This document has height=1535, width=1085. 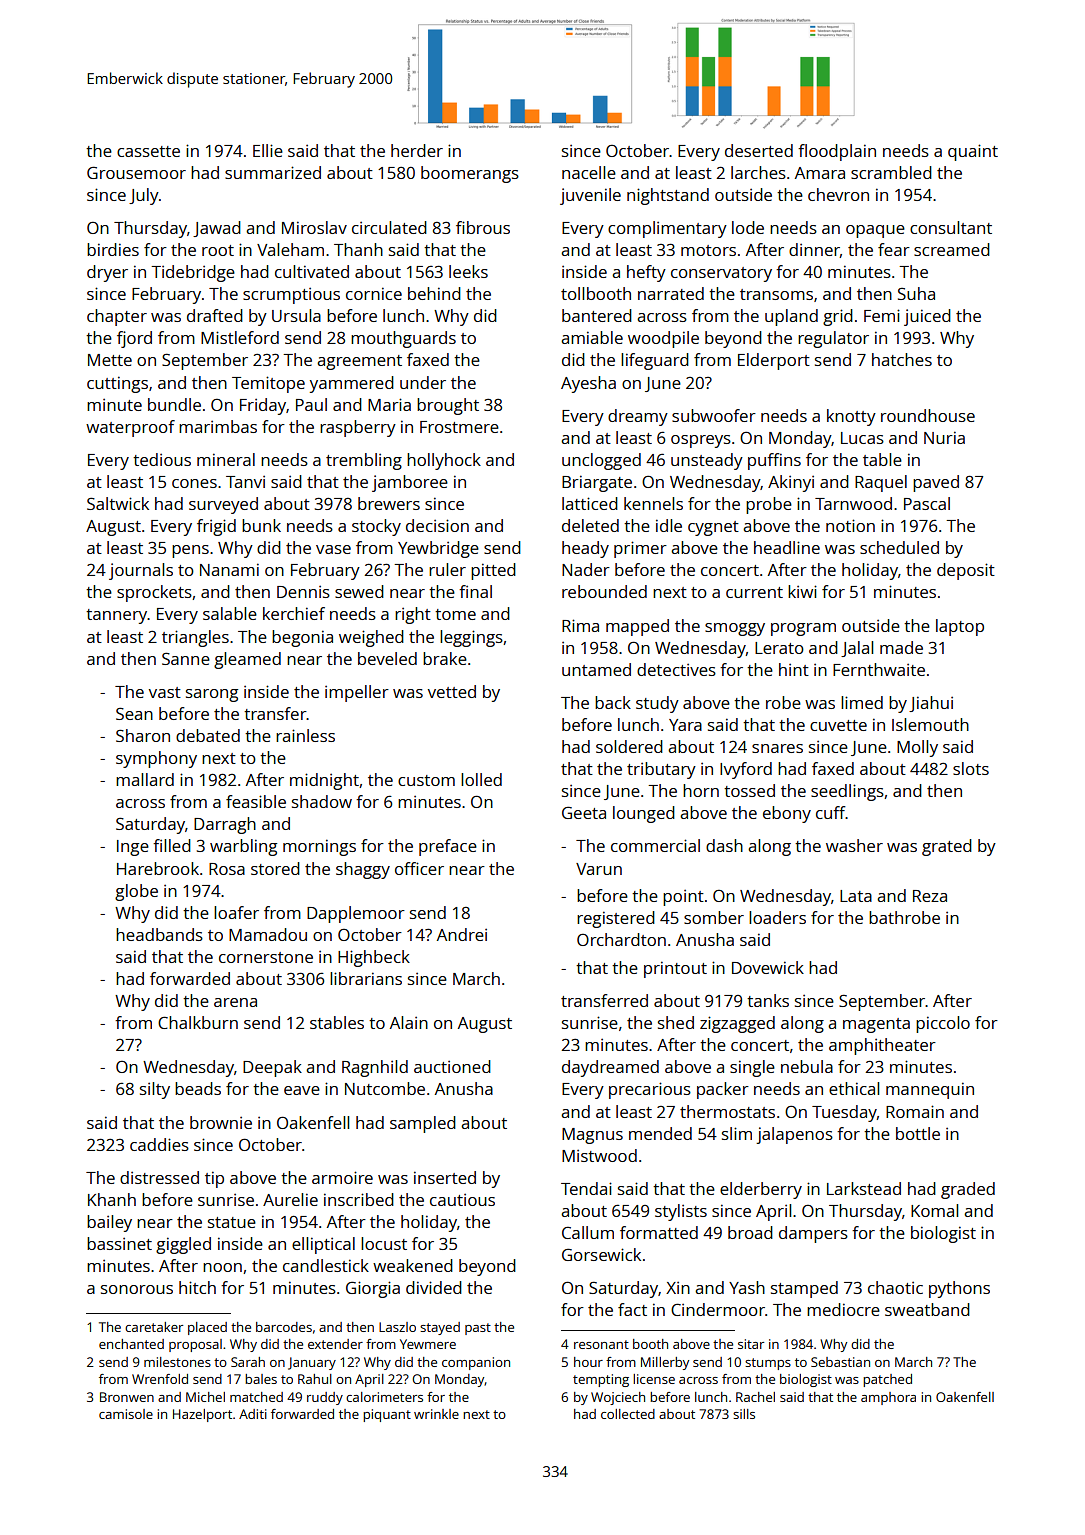 I want to click on stylists, so click(x=681, y=1212).
